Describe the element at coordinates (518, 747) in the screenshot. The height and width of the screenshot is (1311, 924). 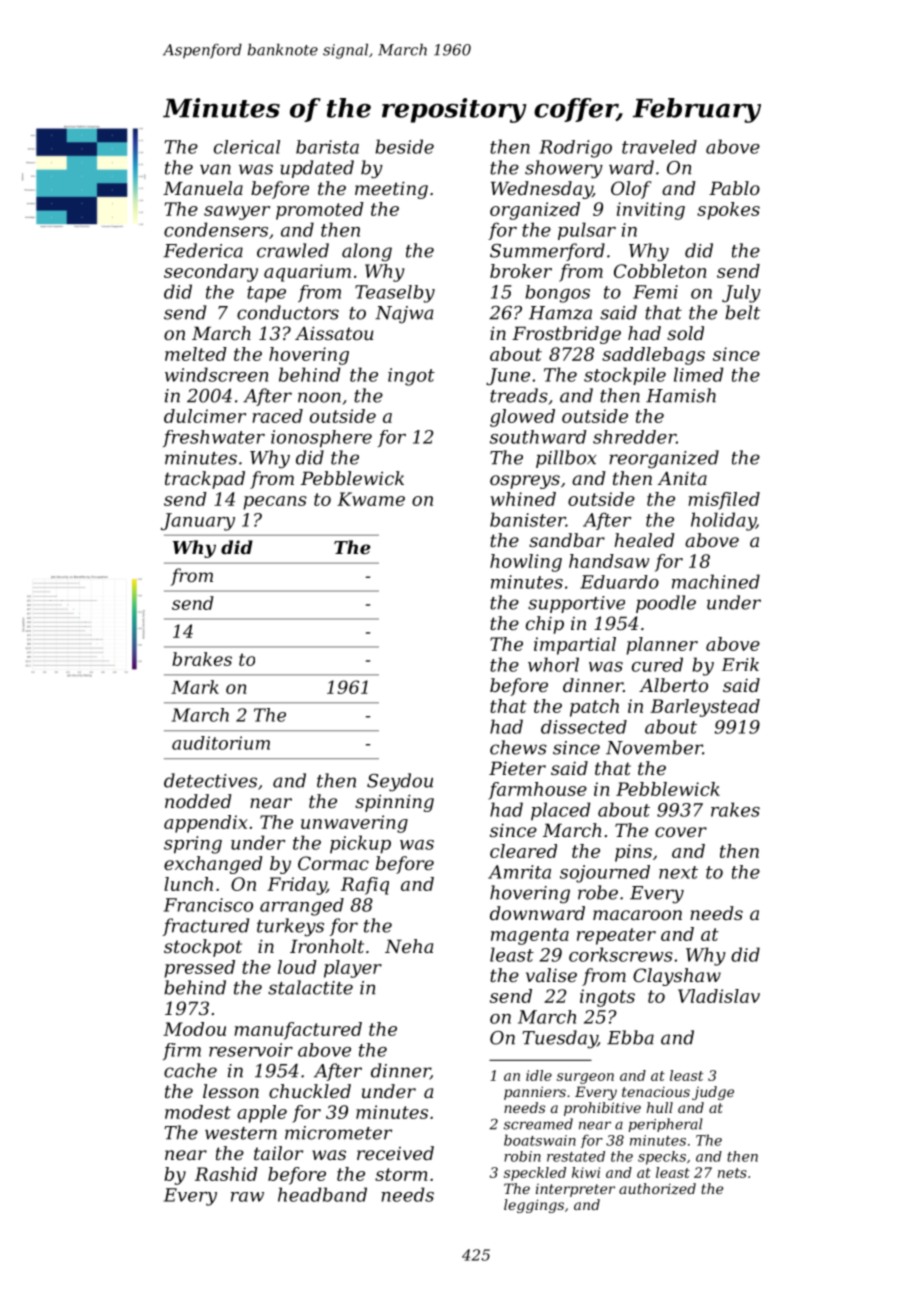
I see `chews` at that location.
